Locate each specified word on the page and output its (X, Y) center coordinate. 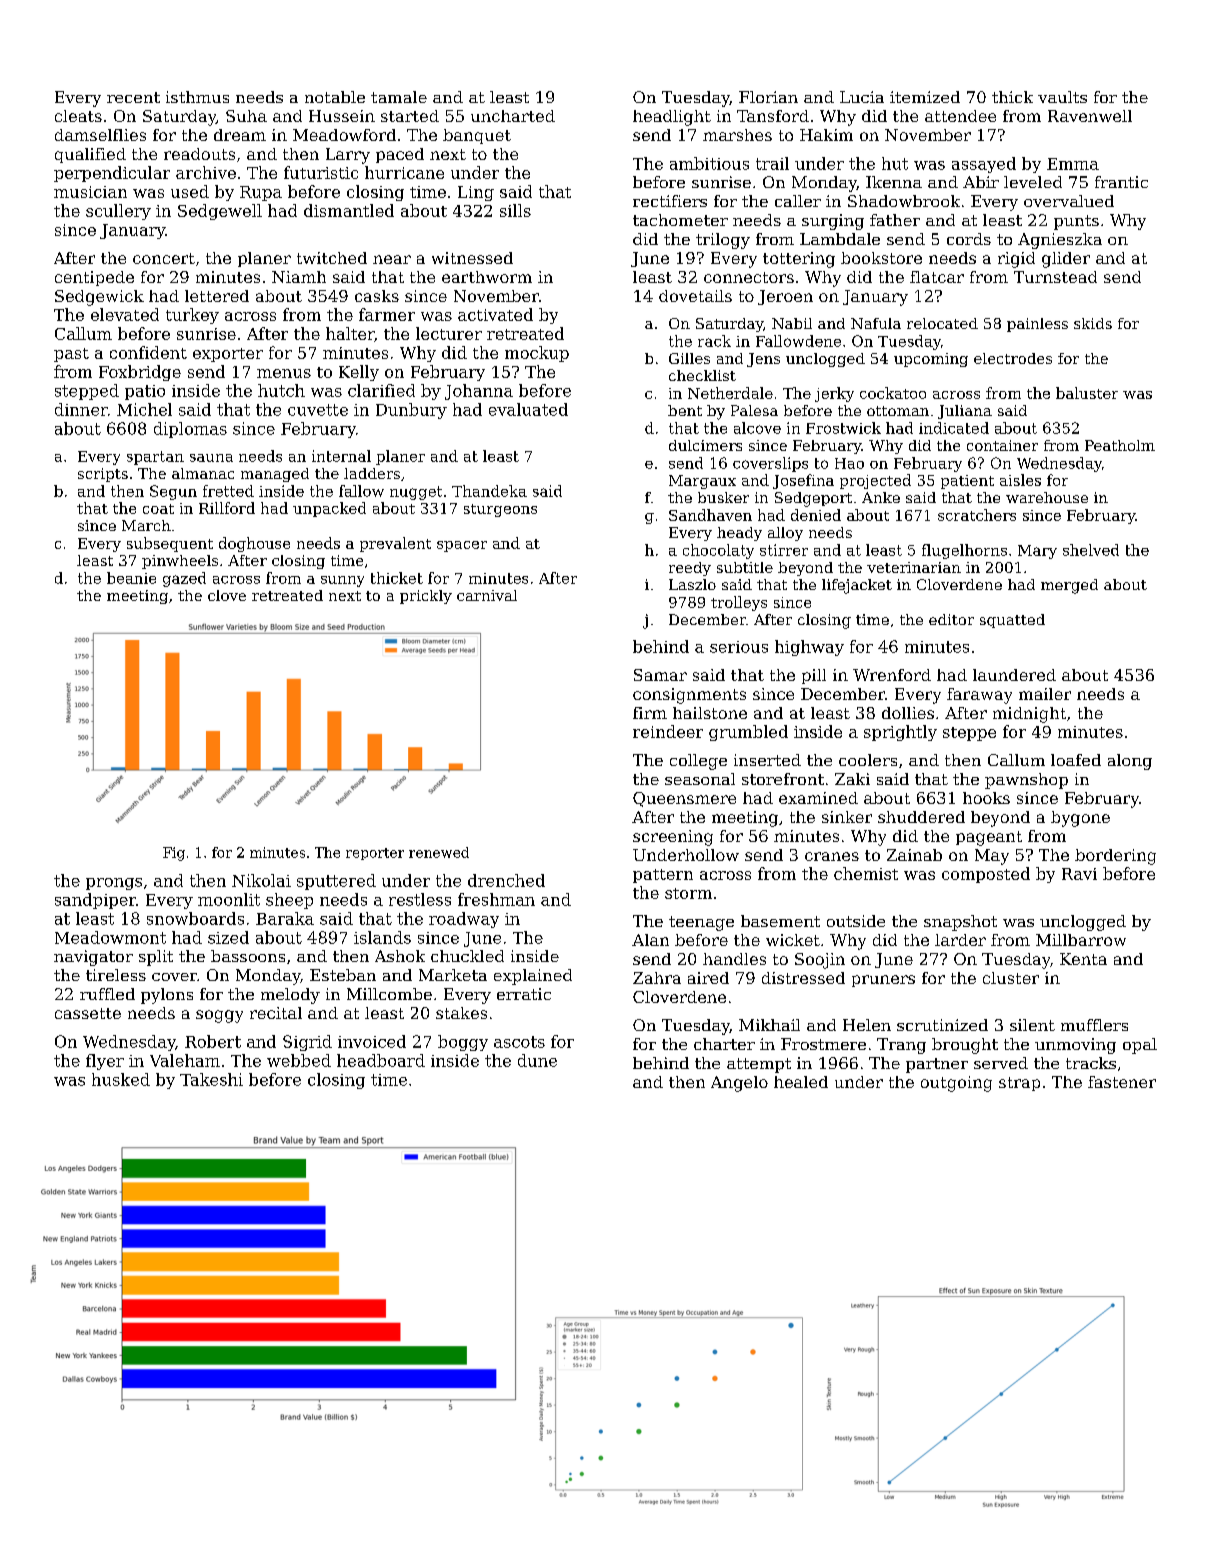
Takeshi (211, 1079)
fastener (1122, 1082)
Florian (768, 97)
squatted (1012, 621)
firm (650, 713)
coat (158, 509)
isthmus (197, 97)
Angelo (739, 1084)
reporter (375, 854)
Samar (660, 675)
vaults (1062, 97)
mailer (1045, 694)
